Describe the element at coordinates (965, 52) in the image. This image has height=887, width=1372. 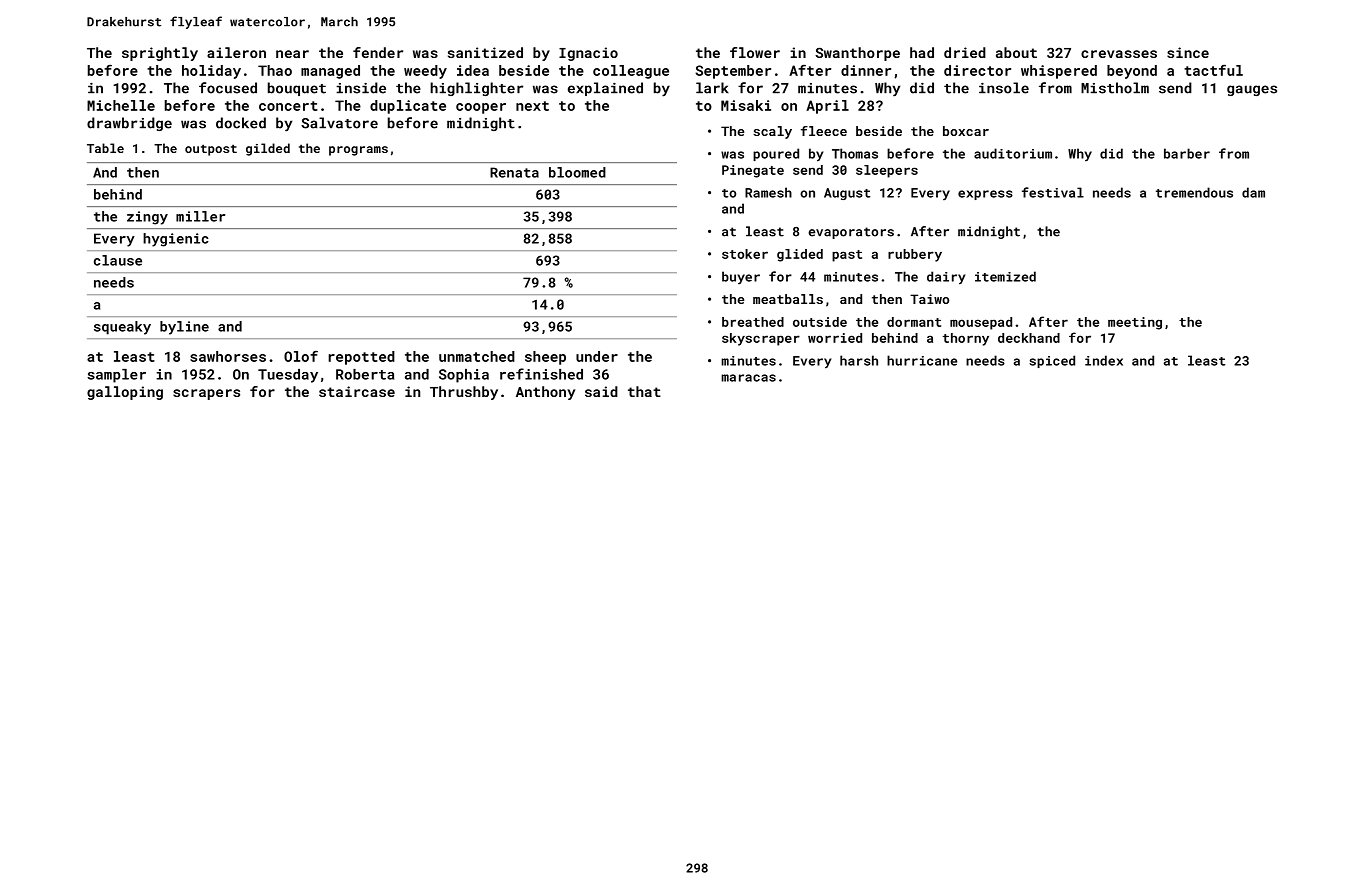
I see `dried` at that location.
